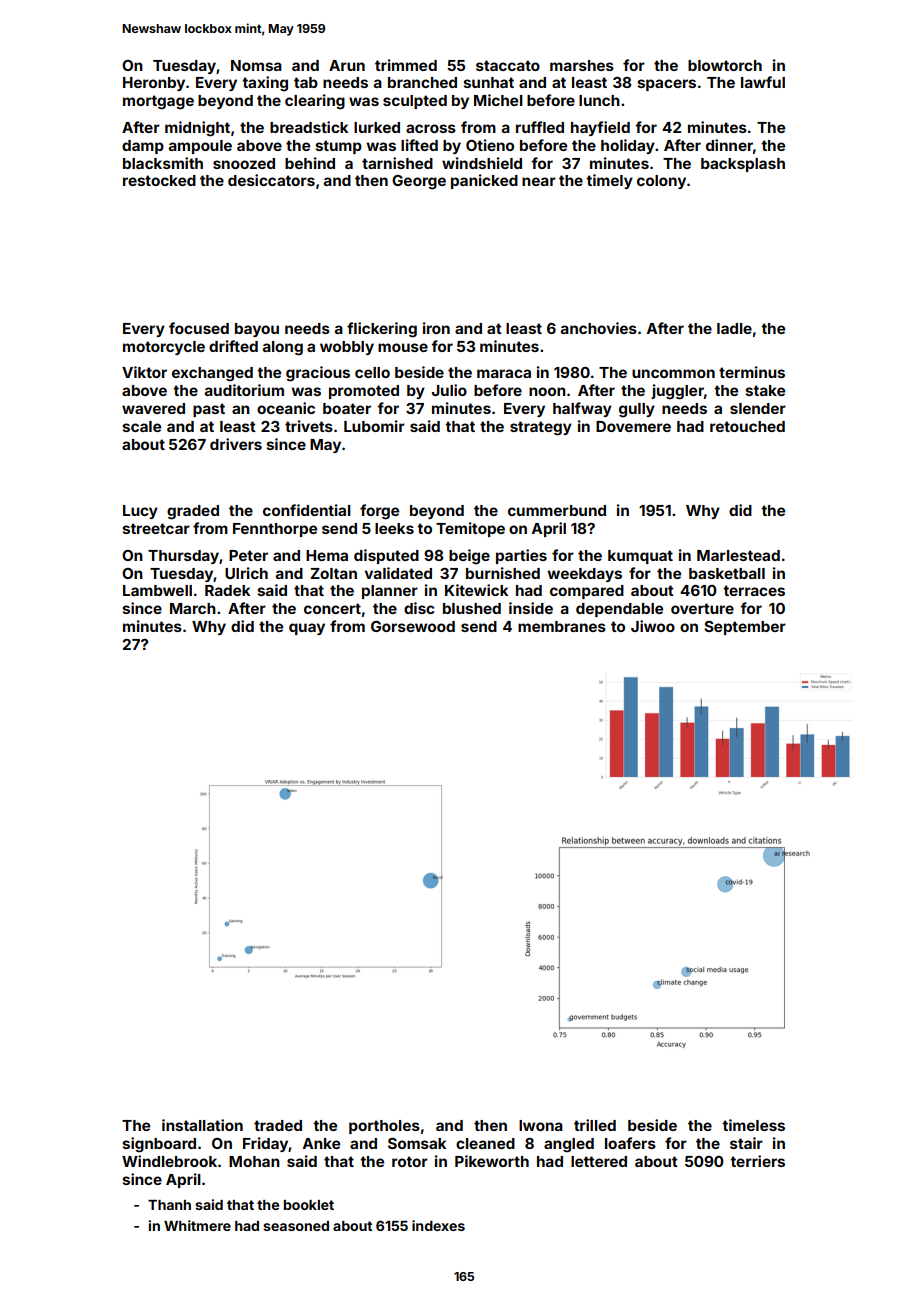  Describe the element at coordinates (159, 1145) in the screenshot. I see `signboard` at that location.
